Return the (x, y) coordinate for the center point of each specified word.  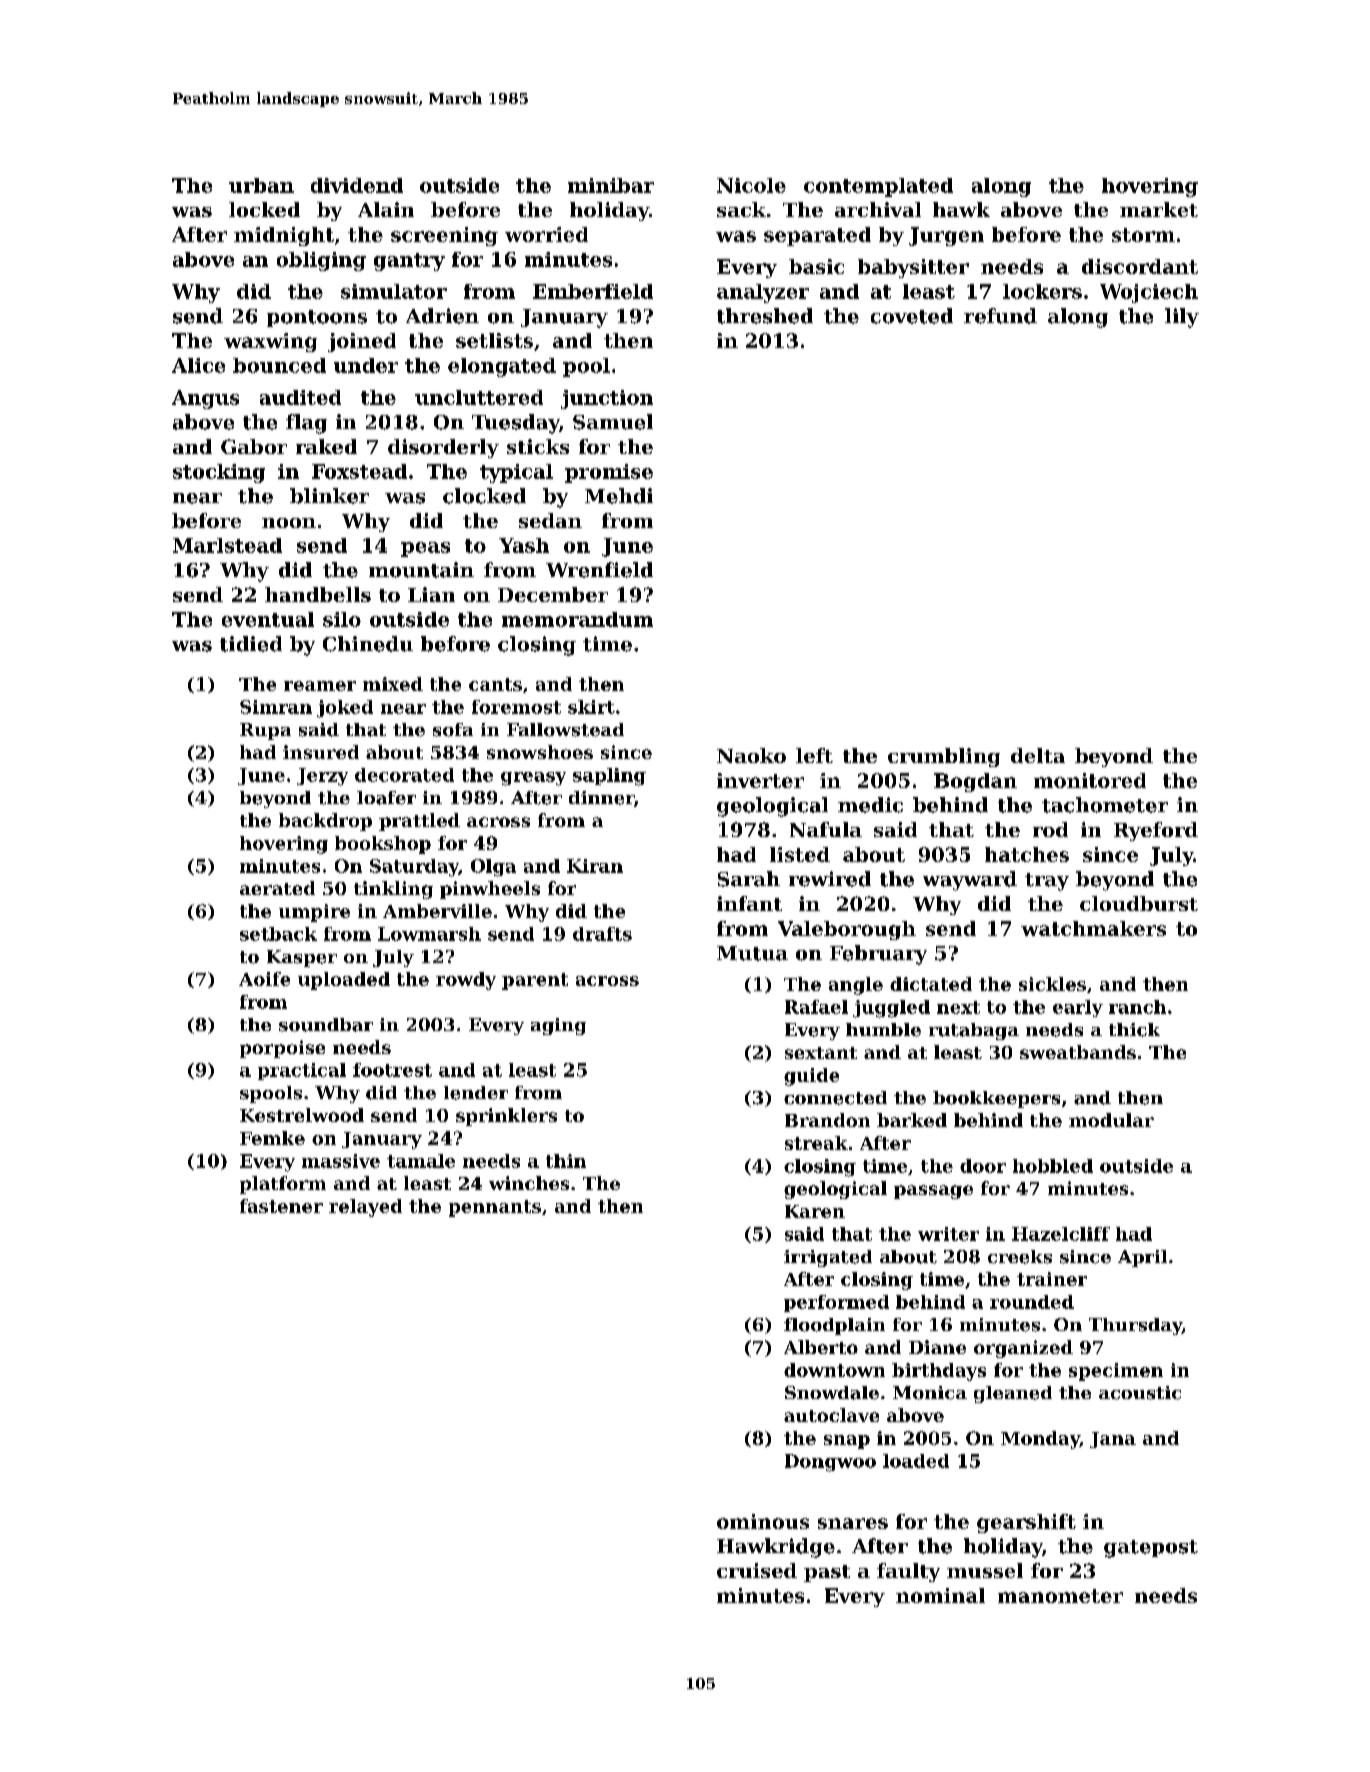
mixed (393, 684)
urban (261, 185)
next (958, 1007)
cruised (757, 1570)
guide (811, 1077)
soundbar (326, 1025)
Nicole (751, 185)
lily (1182, 318)
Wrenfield (599, 570)
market (1159, 209)
